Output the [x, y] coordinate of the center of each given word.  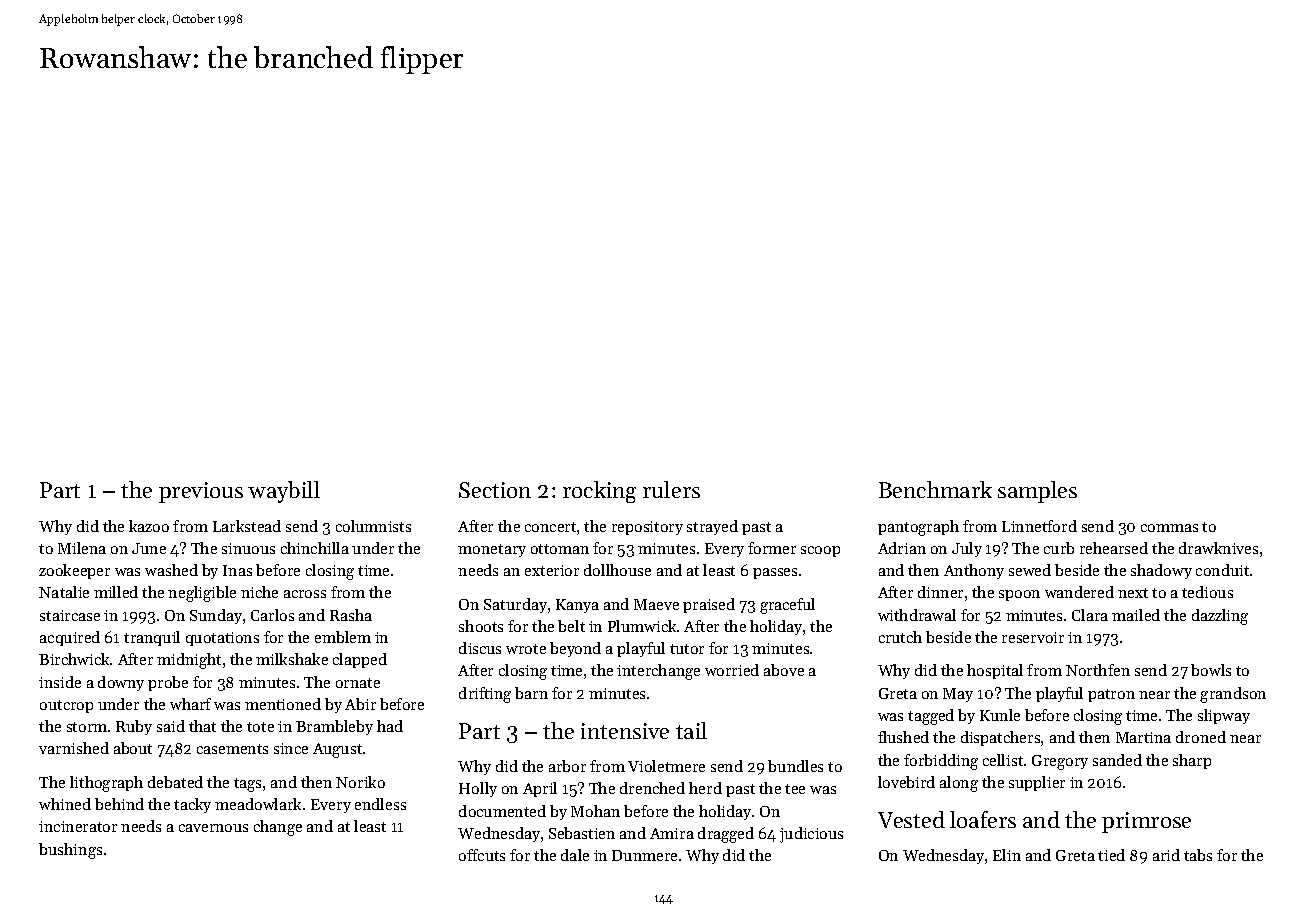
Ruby [134, 727]
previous [201, 492]
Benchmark [935, 489]
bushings [70, 851]
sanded [1117, 760]
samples [1037, 492]
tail [691, 730]
